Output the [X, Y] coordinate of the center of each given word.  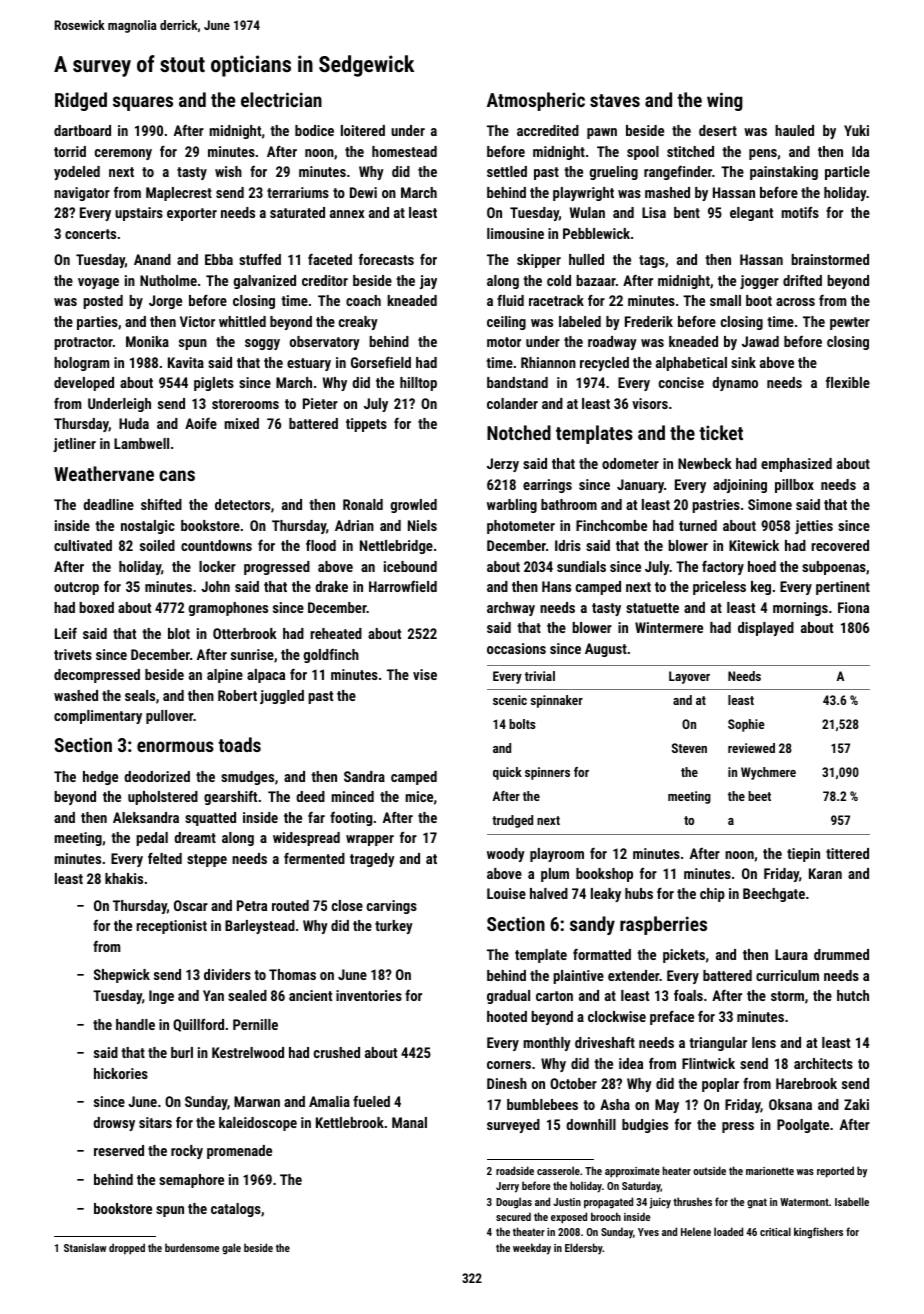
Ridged [81, 101]
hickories [121, 1073]
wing [725, 101]
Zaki [856, 1104]
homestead [404, 151]
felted [165, 858]
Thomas [292, 974]
